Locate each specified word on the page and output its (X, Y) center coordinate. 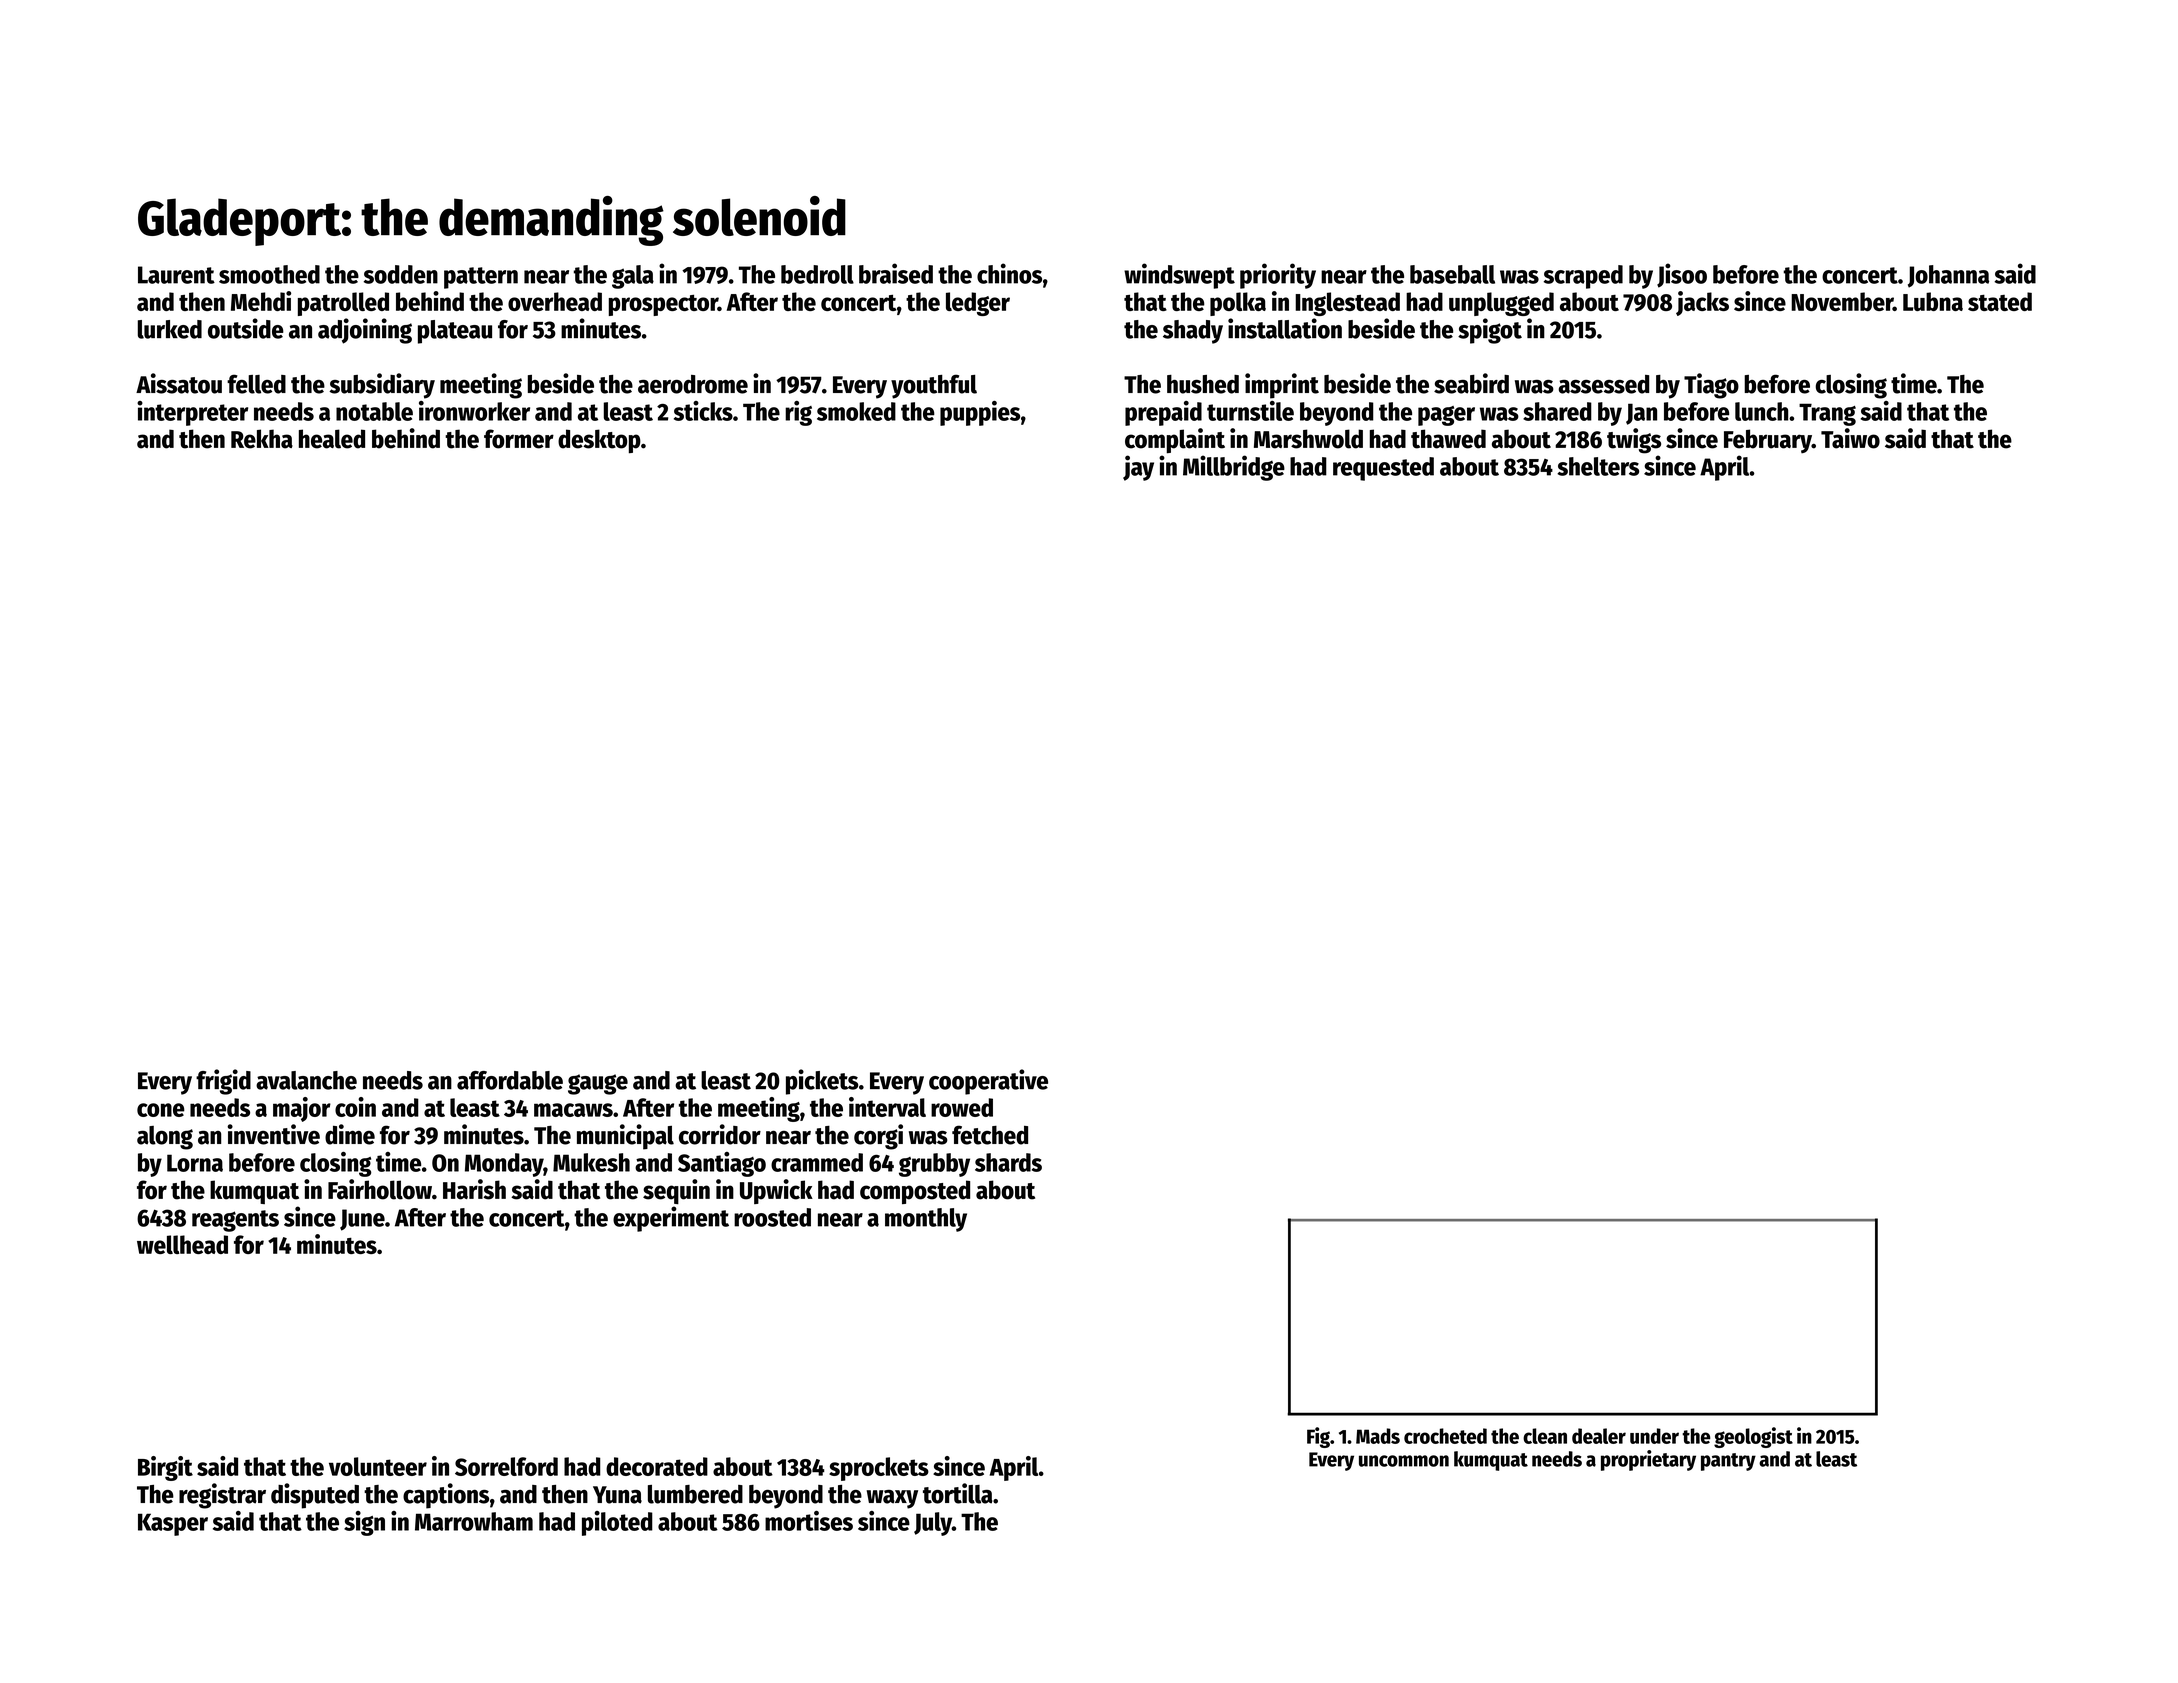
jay (1138, 468)
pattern (481, 278)
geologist (1753, 1437)
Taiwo (1850, 438)
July (933, 1524)
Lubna (1933, 301)
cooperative (988, 1082)
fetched (990, 1135)
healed (332, 439)
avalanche (306, 1080)
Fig (1318, 1437)
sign (364, 1523)
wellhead (182, 1244)
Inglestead (1347, 304)
